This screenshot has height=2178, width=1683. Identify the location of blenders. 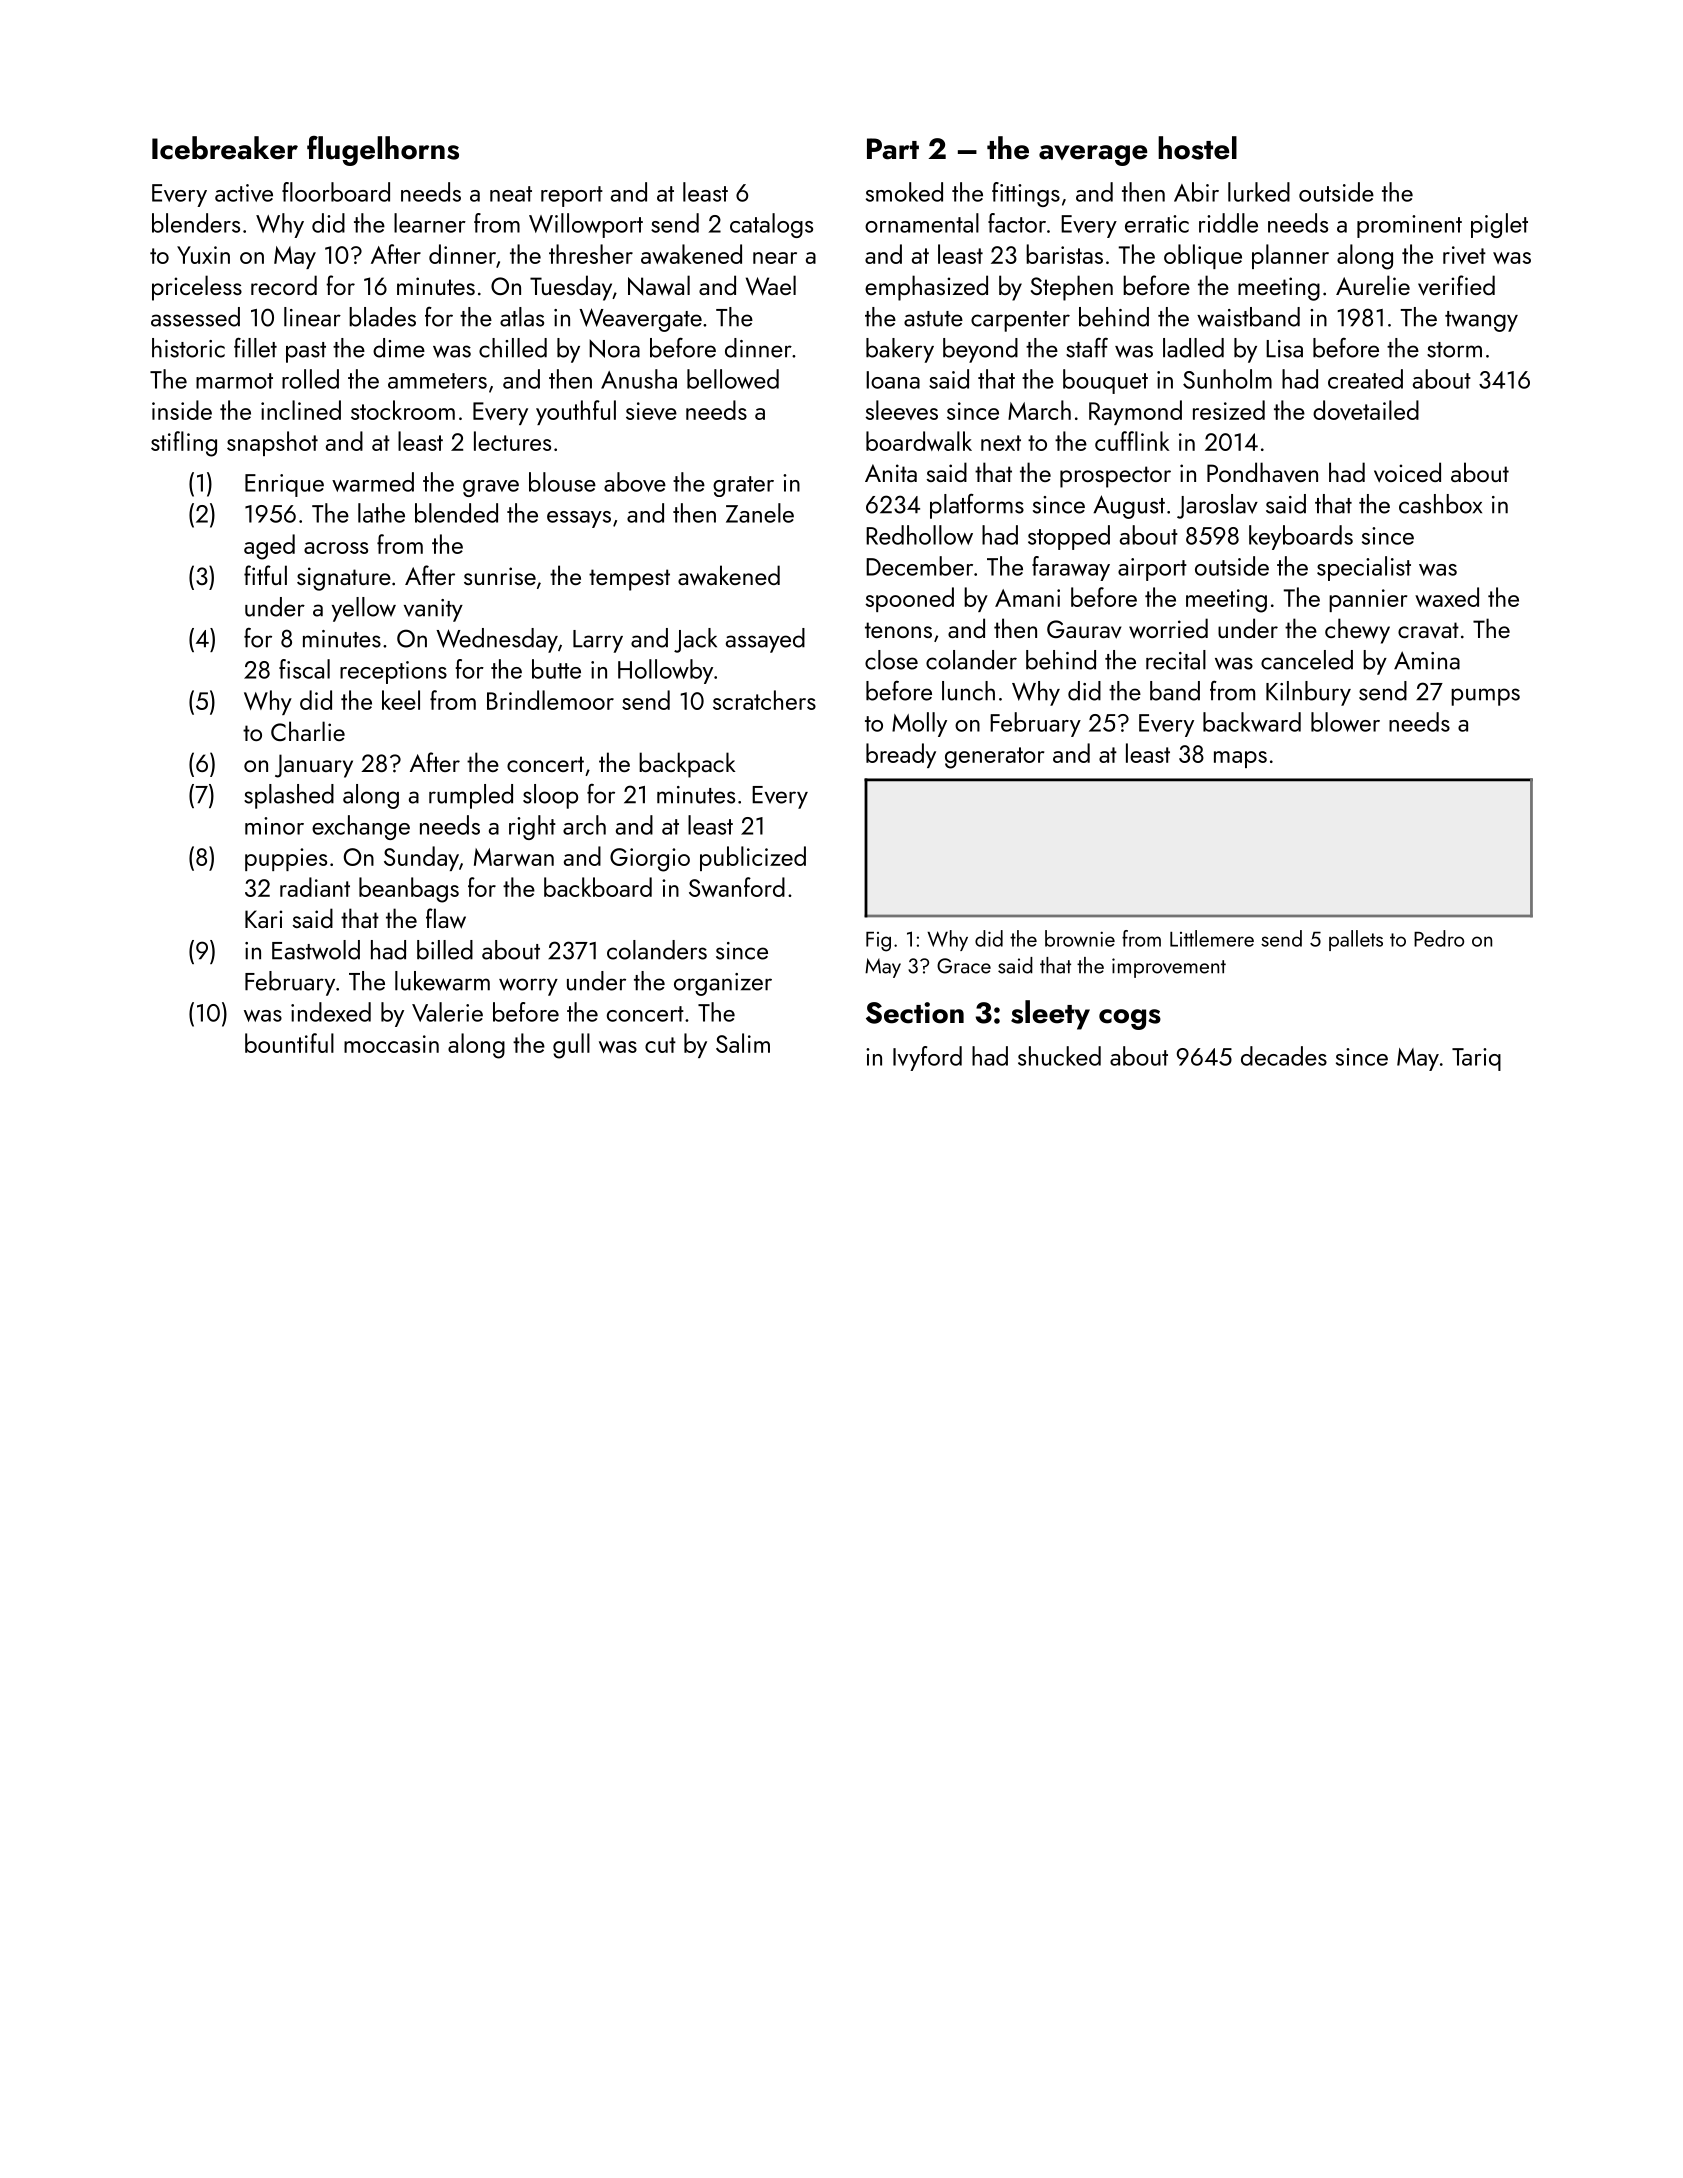
(196, 223).
